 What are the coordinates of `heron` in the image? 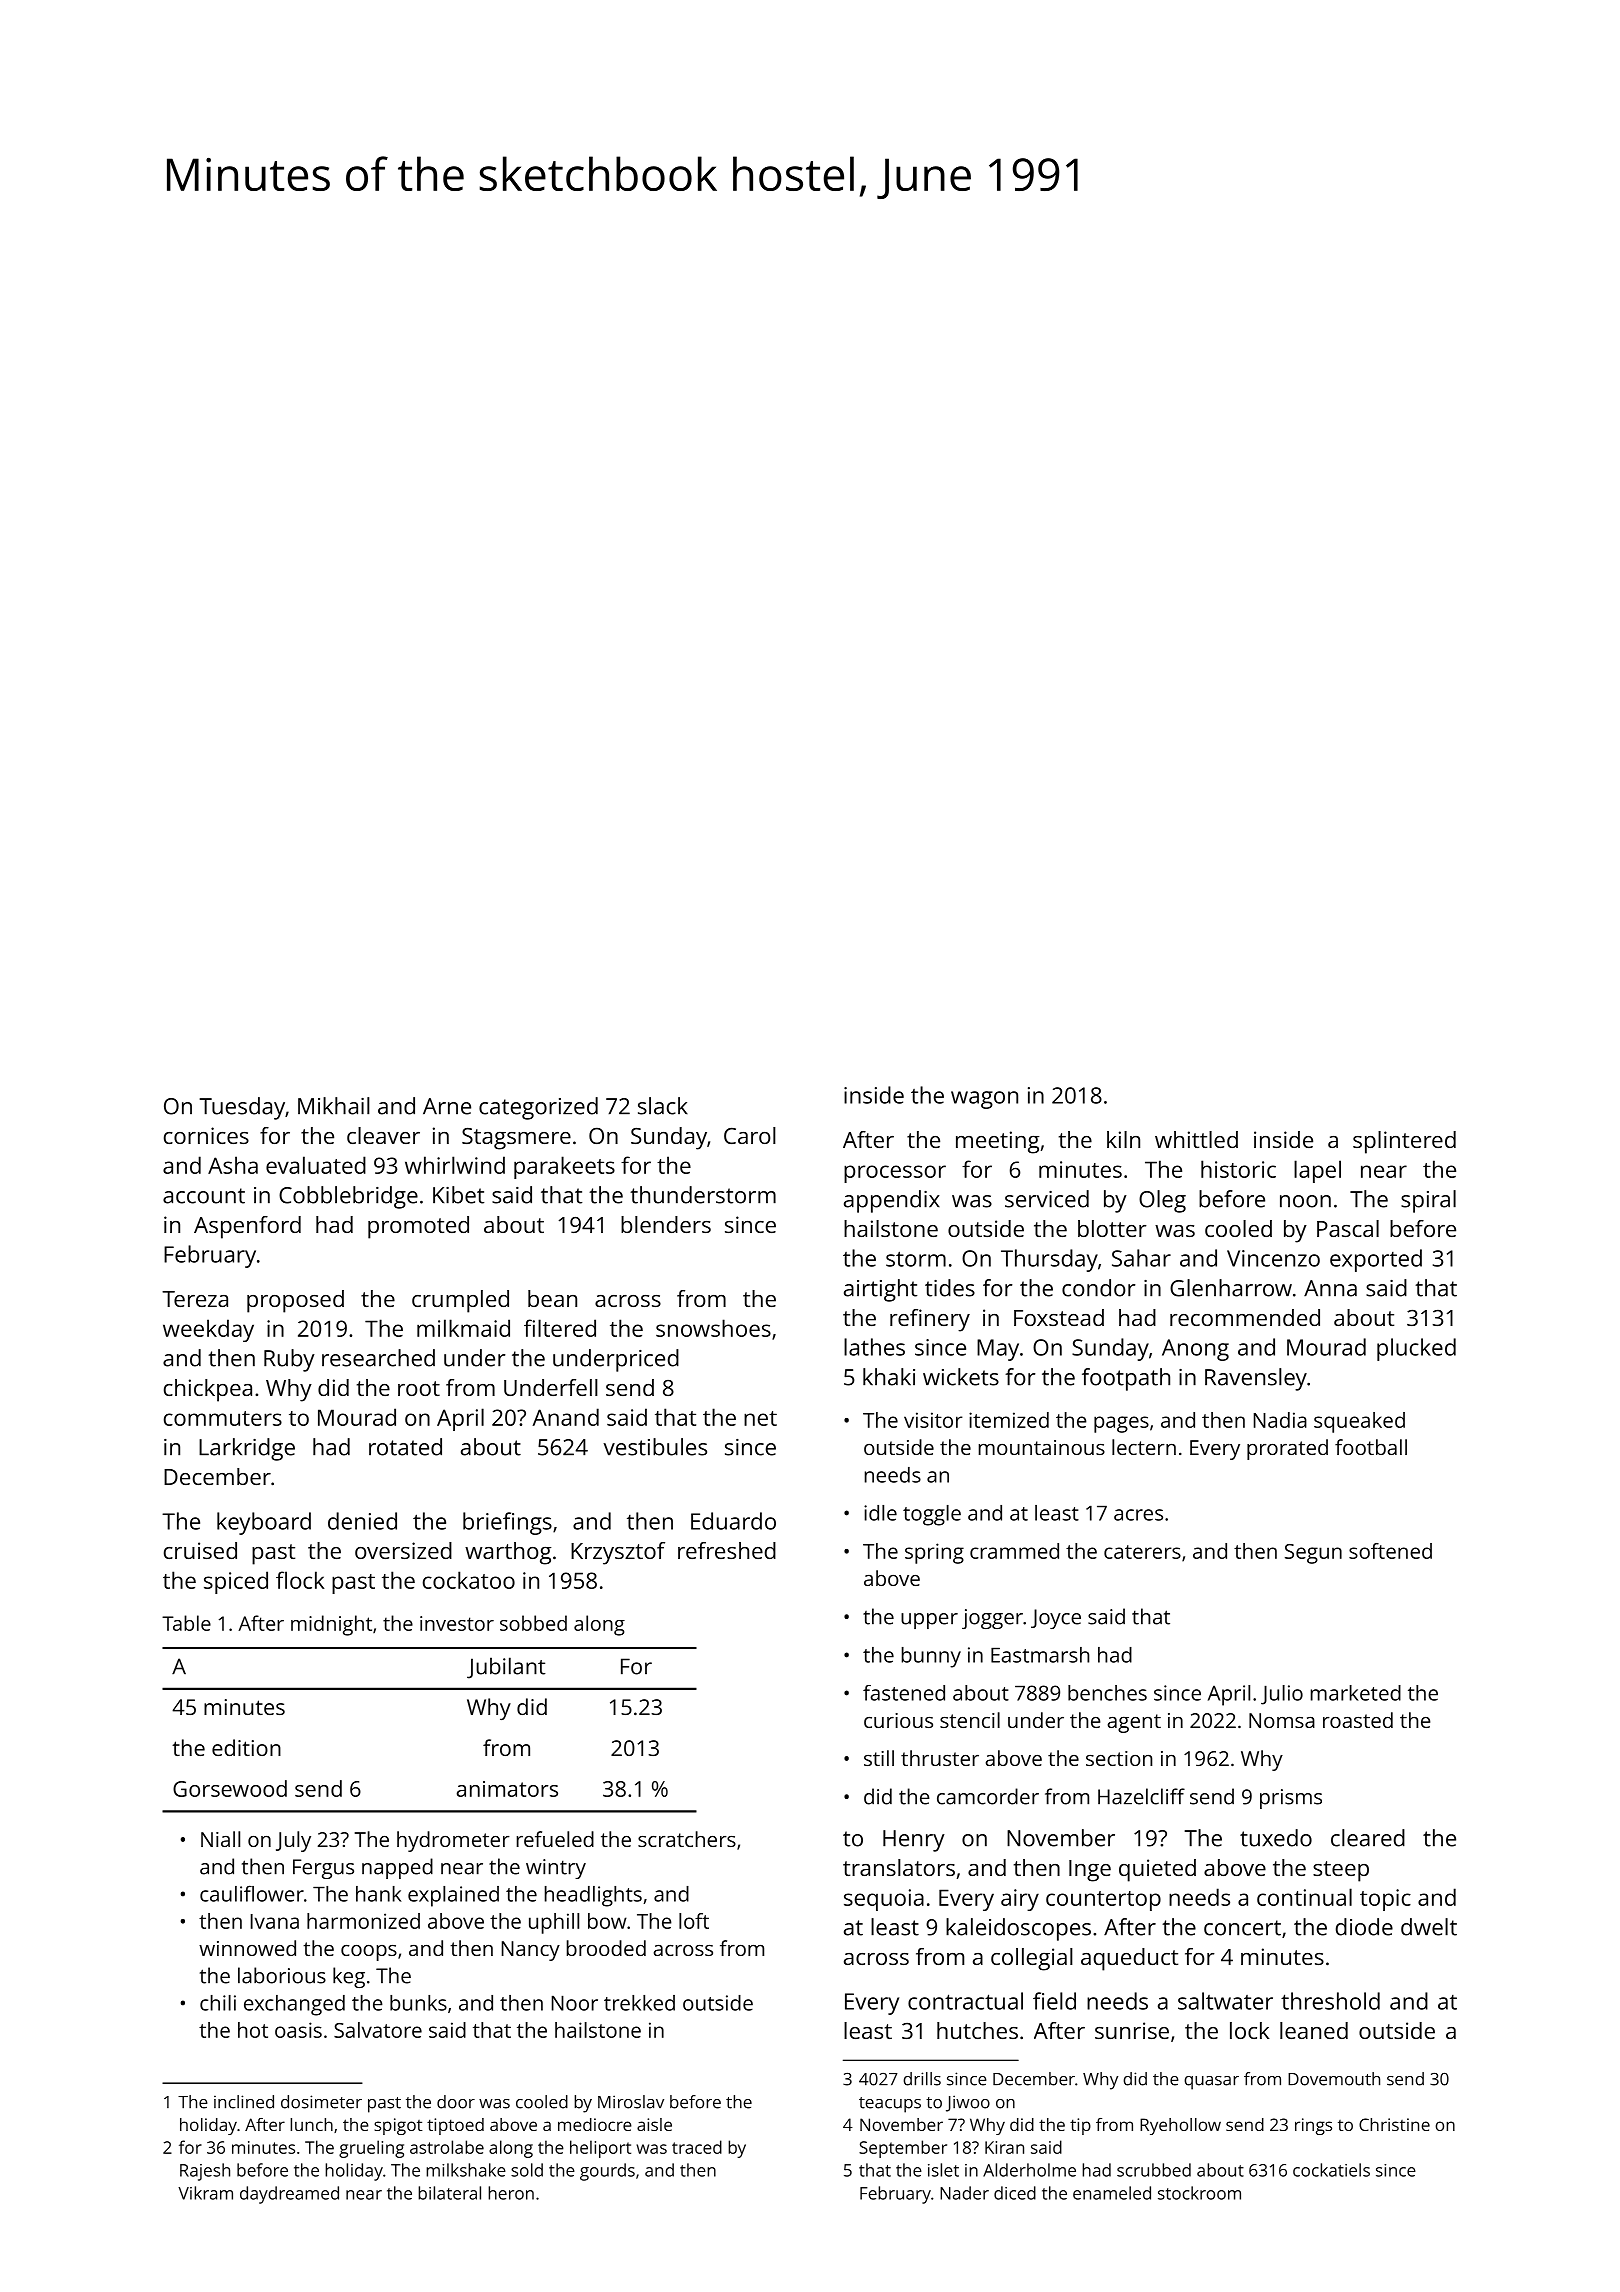 It's located at (511, 2193).
